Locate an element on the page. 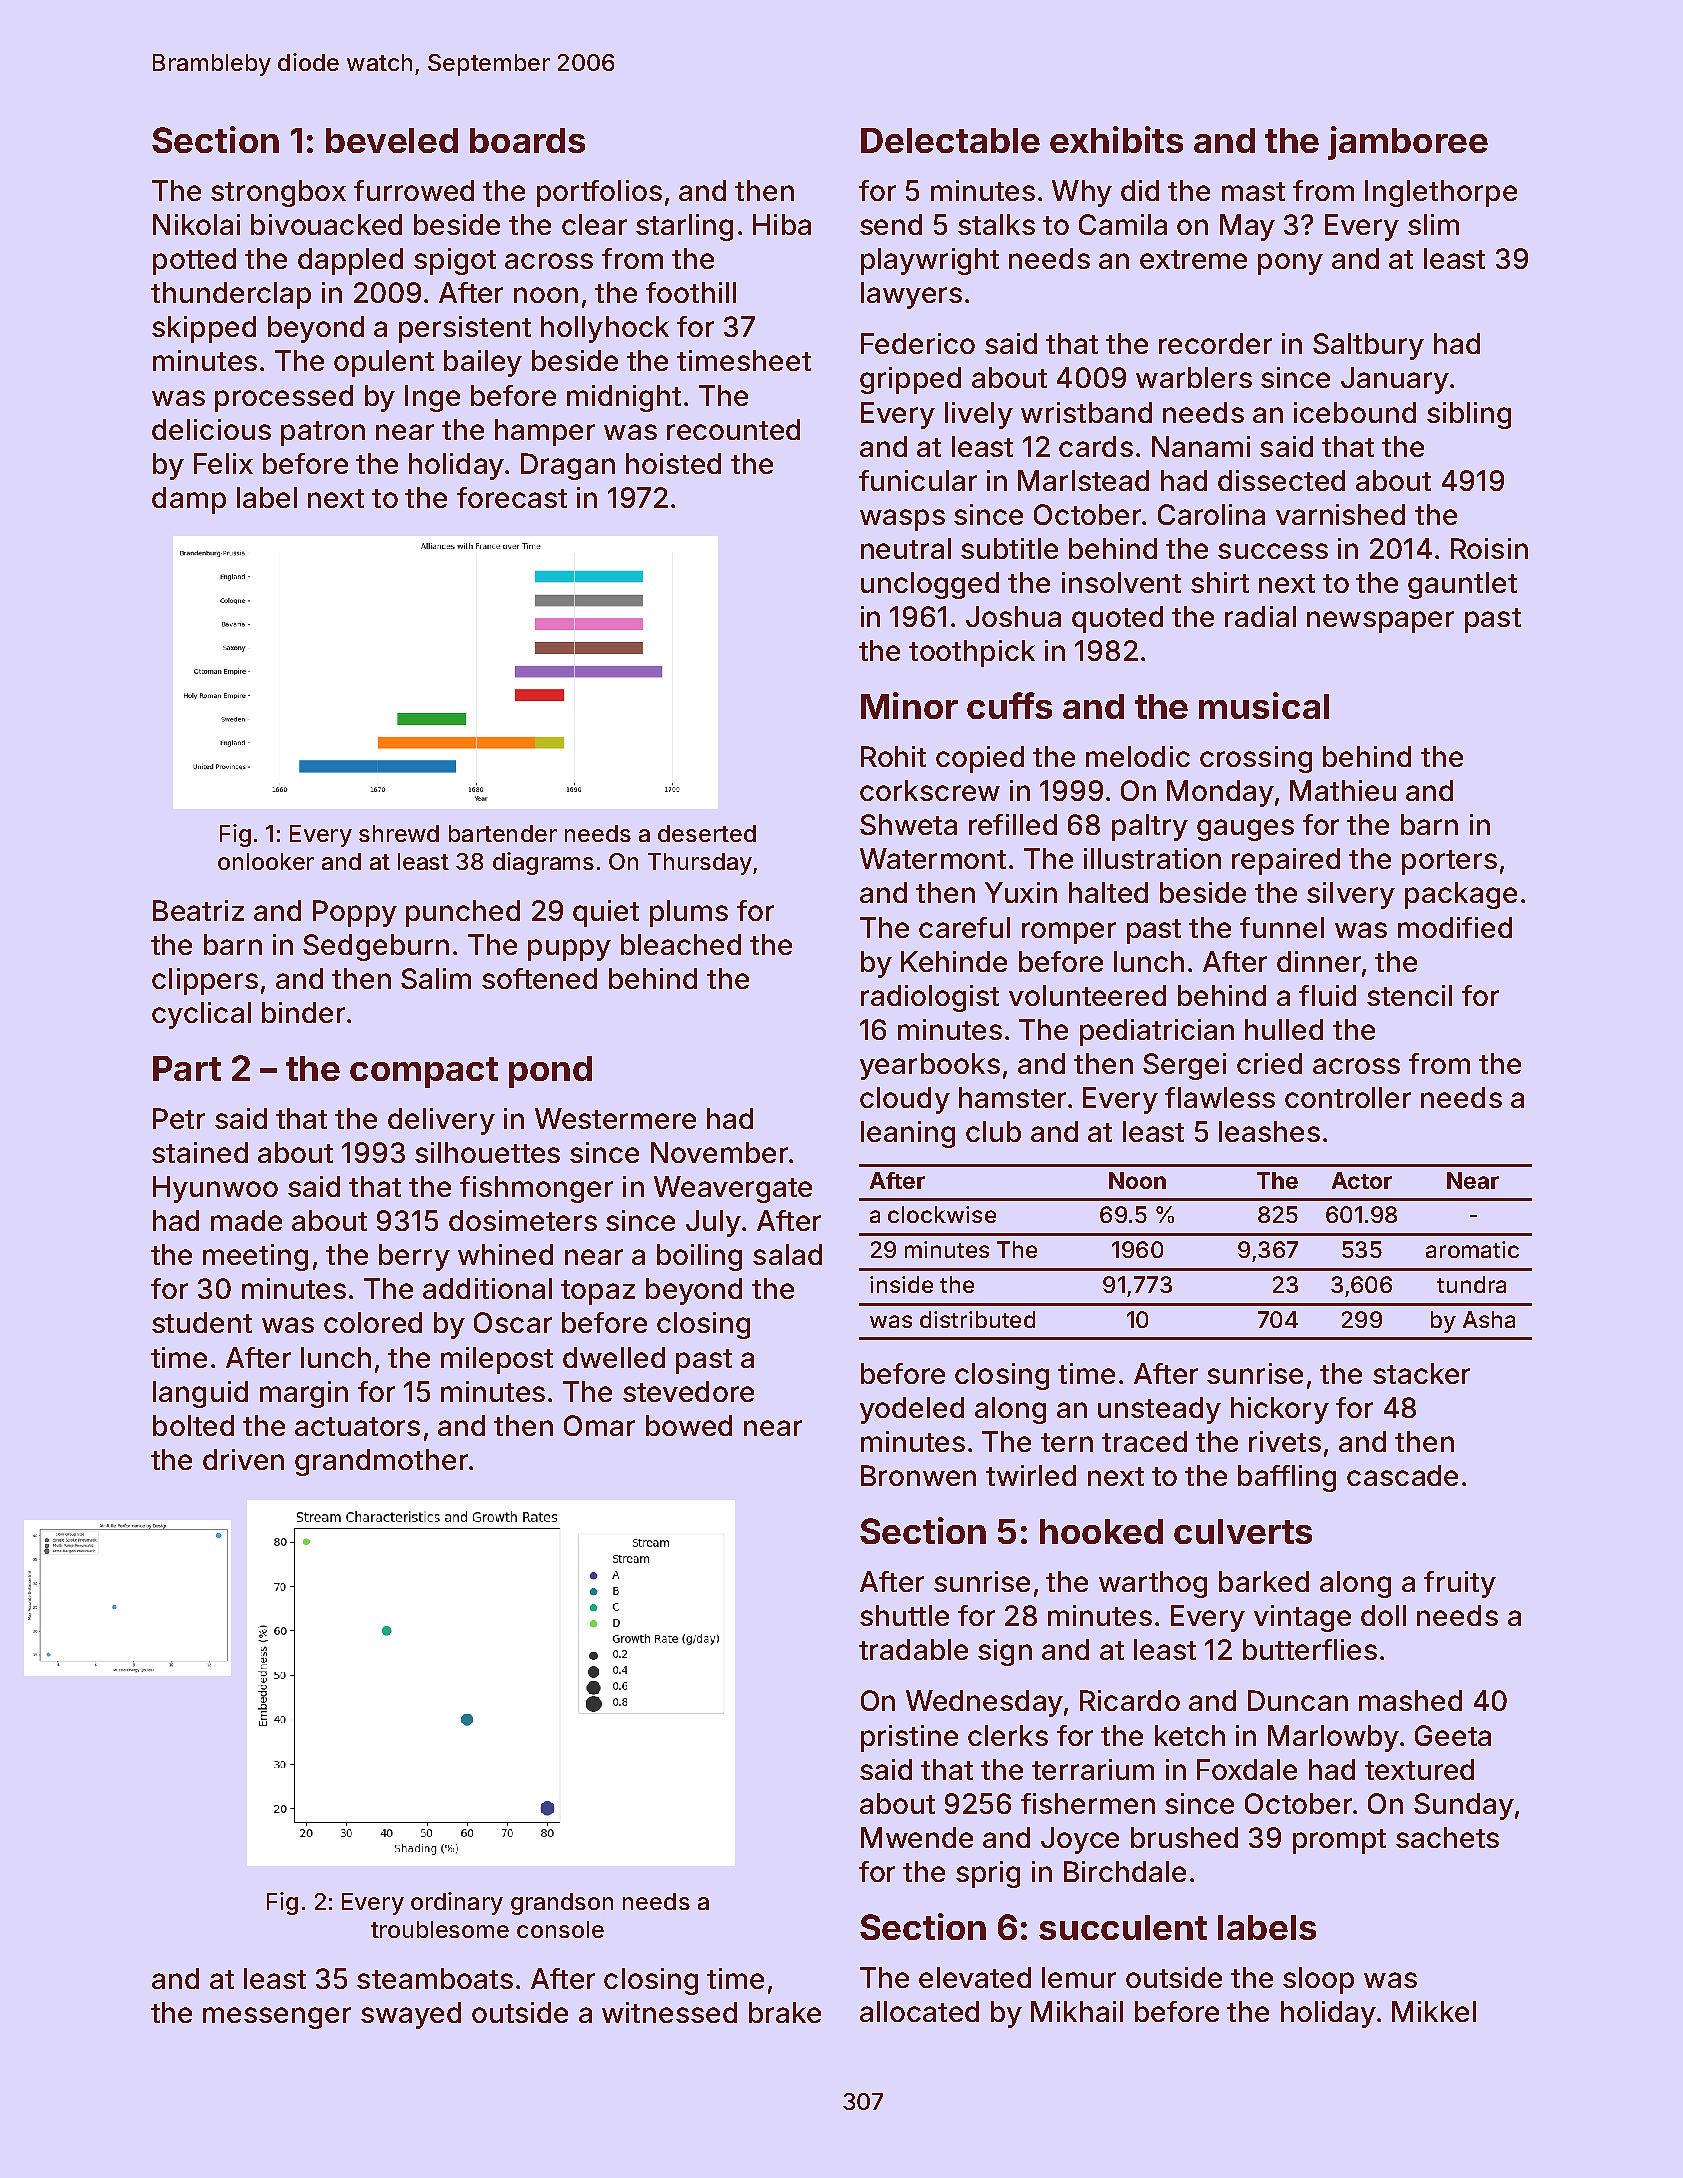 Image resolution: width=1683 pixels, height=2178 pixels. strongbox is located at coordinates (278, 193).
